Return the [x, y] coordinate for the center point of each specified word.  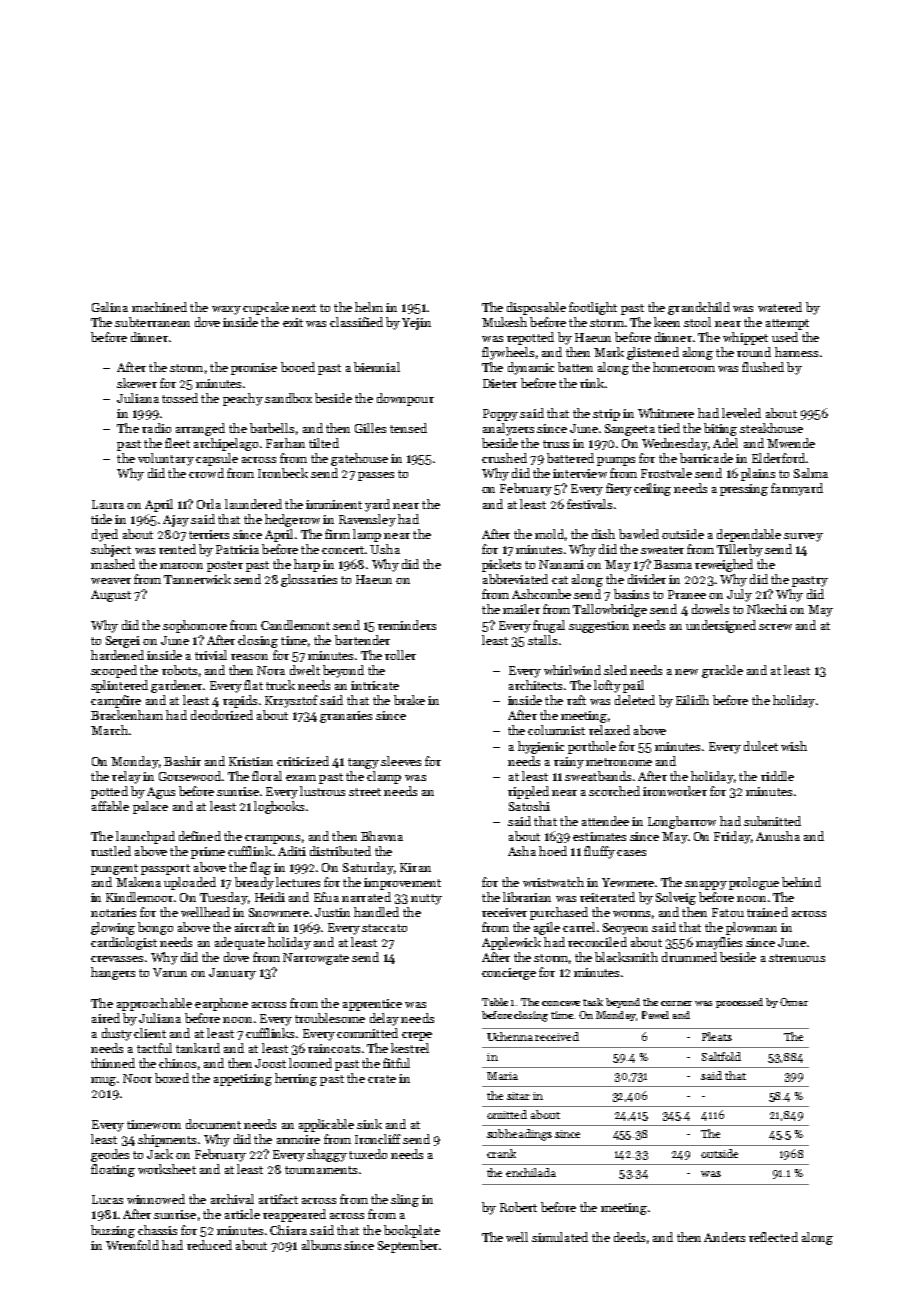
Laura [108, 504]
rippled [528, 792]
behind [801, 882]
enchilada [531, 1172]
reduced [209, 1245]
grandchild [699, 308]
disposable [536, 308]
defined [200, 836]
